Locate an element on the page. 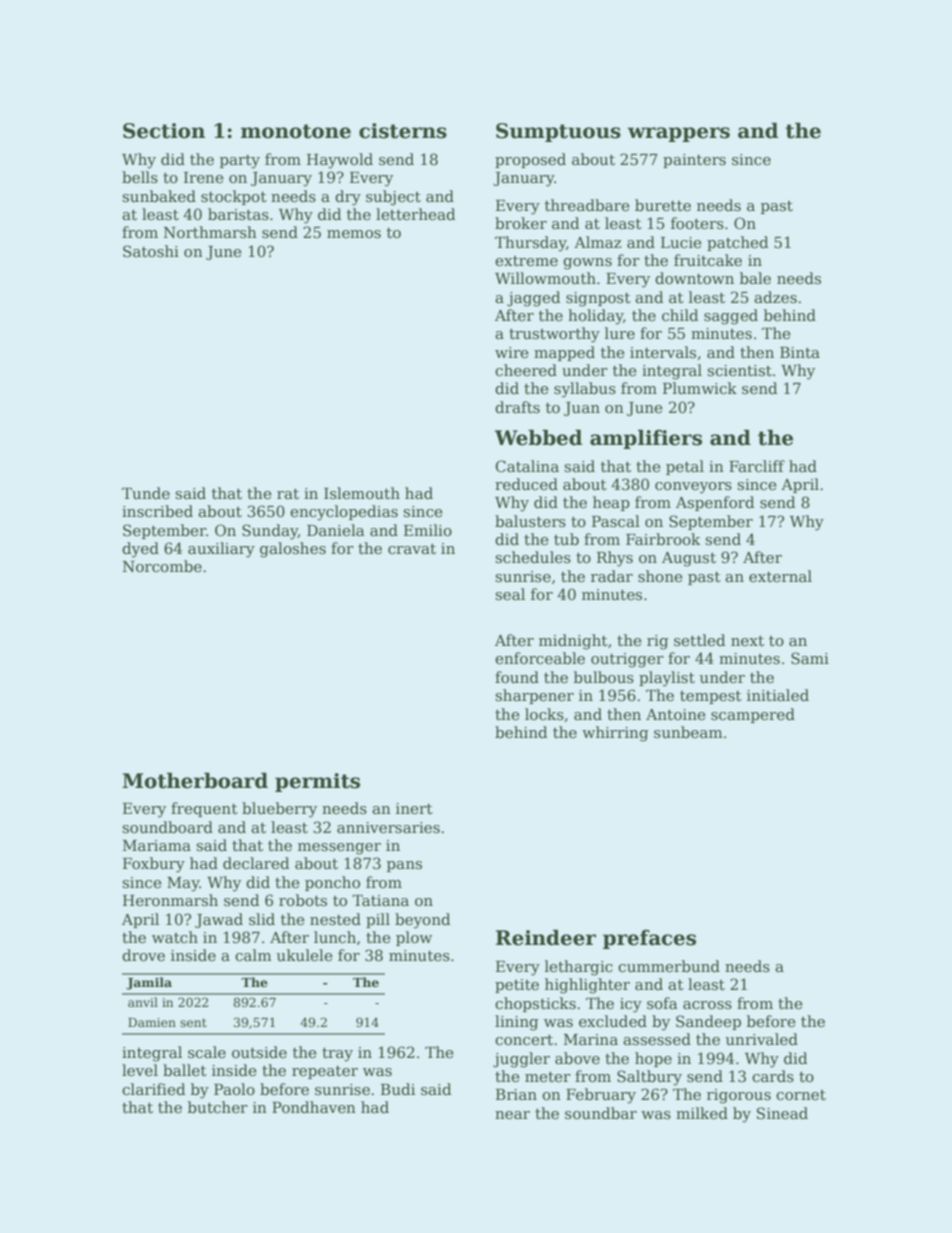 The width and height of the document is (952, 1233). intervals is located at coordinates (663, 352).
